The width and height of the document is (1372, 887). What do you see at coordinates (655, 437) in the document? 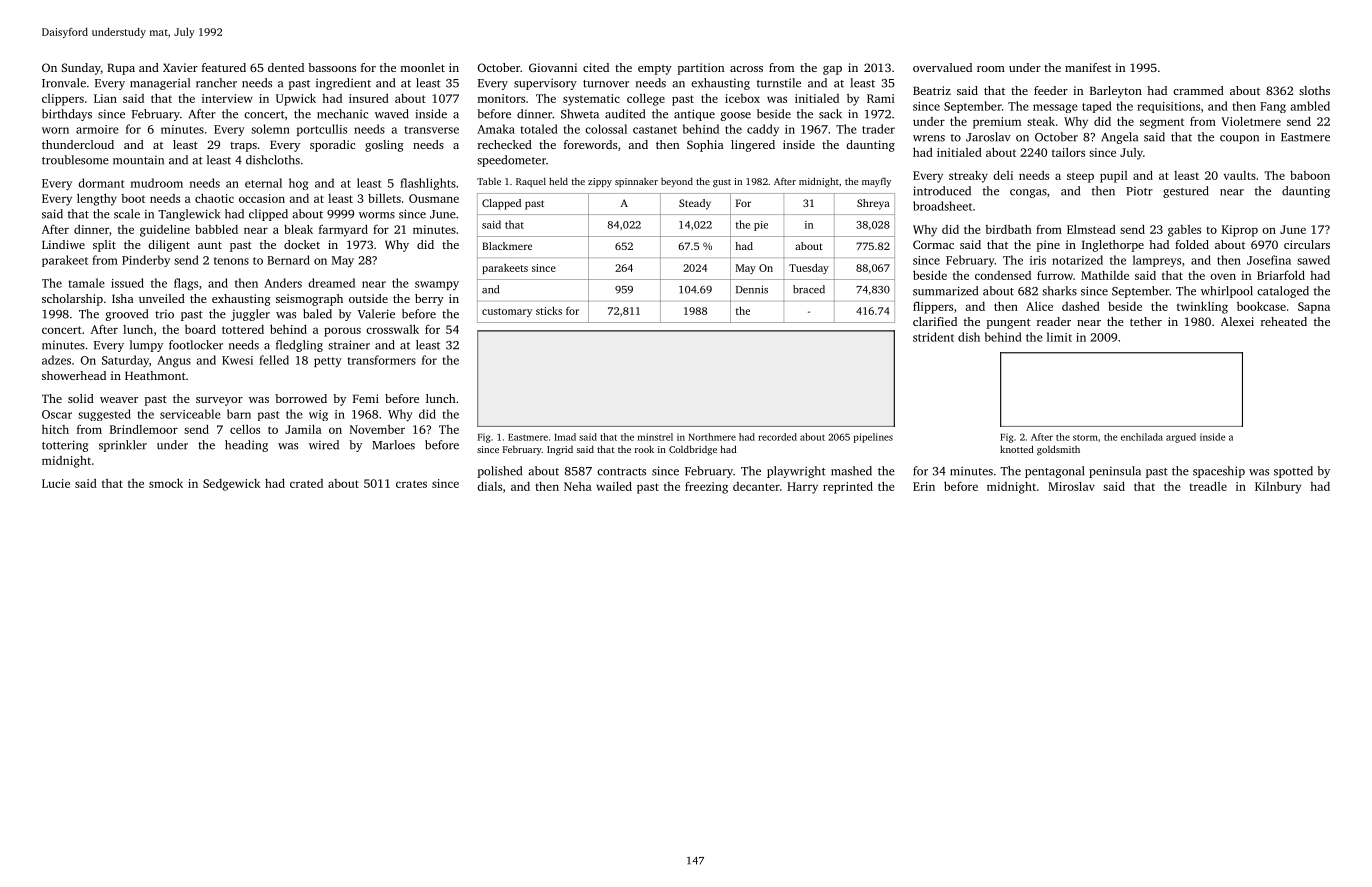
I see `minstrel` at bounding box center [655, 437].
